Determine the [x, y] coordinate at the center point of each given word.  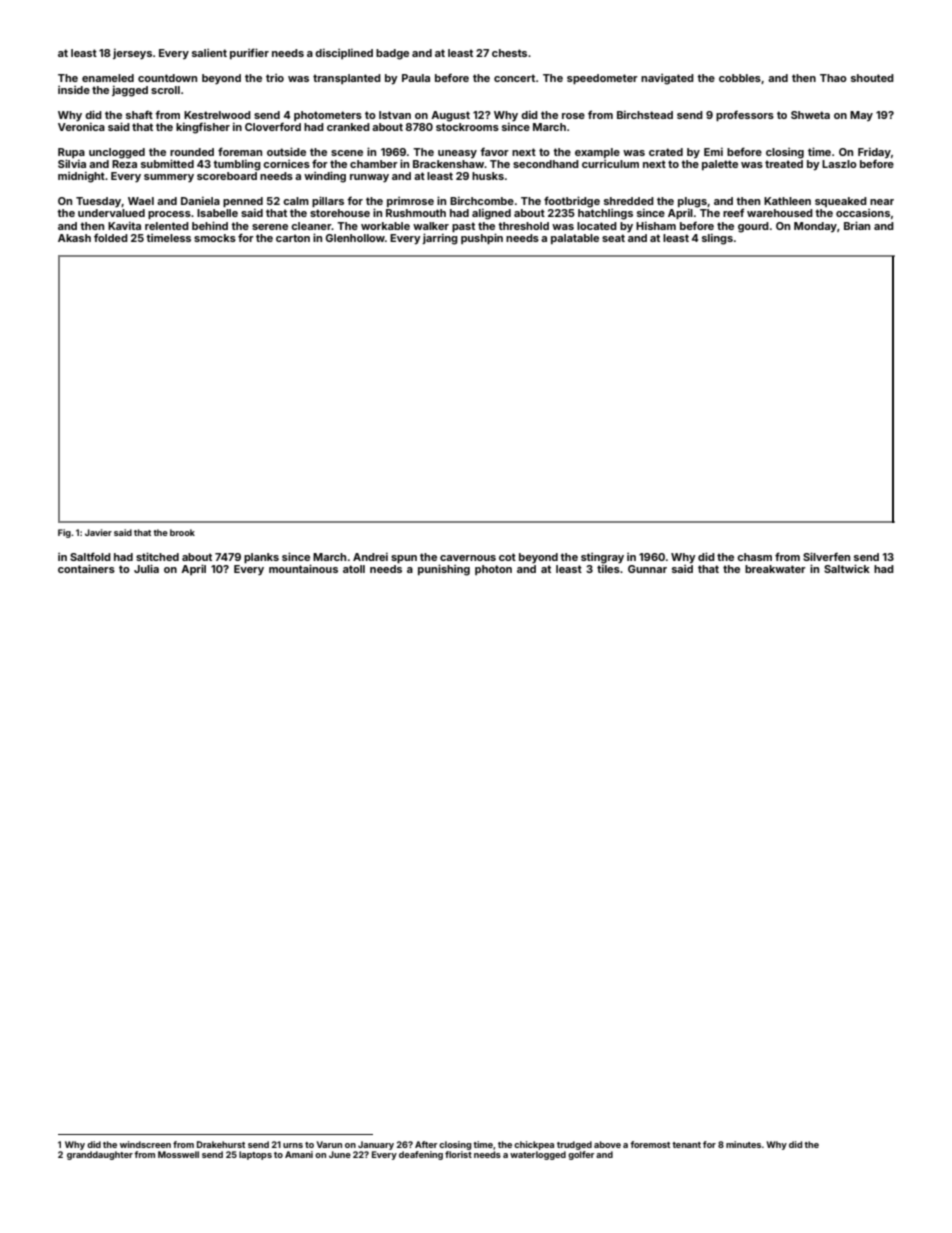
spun [404, 559]
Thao [833, 78]
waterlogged [538, 1155]
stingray [602, 558]
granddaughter [100, 1155]
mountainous [303, 568]
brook [182, 532]
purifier [249, 53]
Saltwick [847, 568]
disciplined [344, 54]
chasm [754, 557]
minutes [743, 1144]
